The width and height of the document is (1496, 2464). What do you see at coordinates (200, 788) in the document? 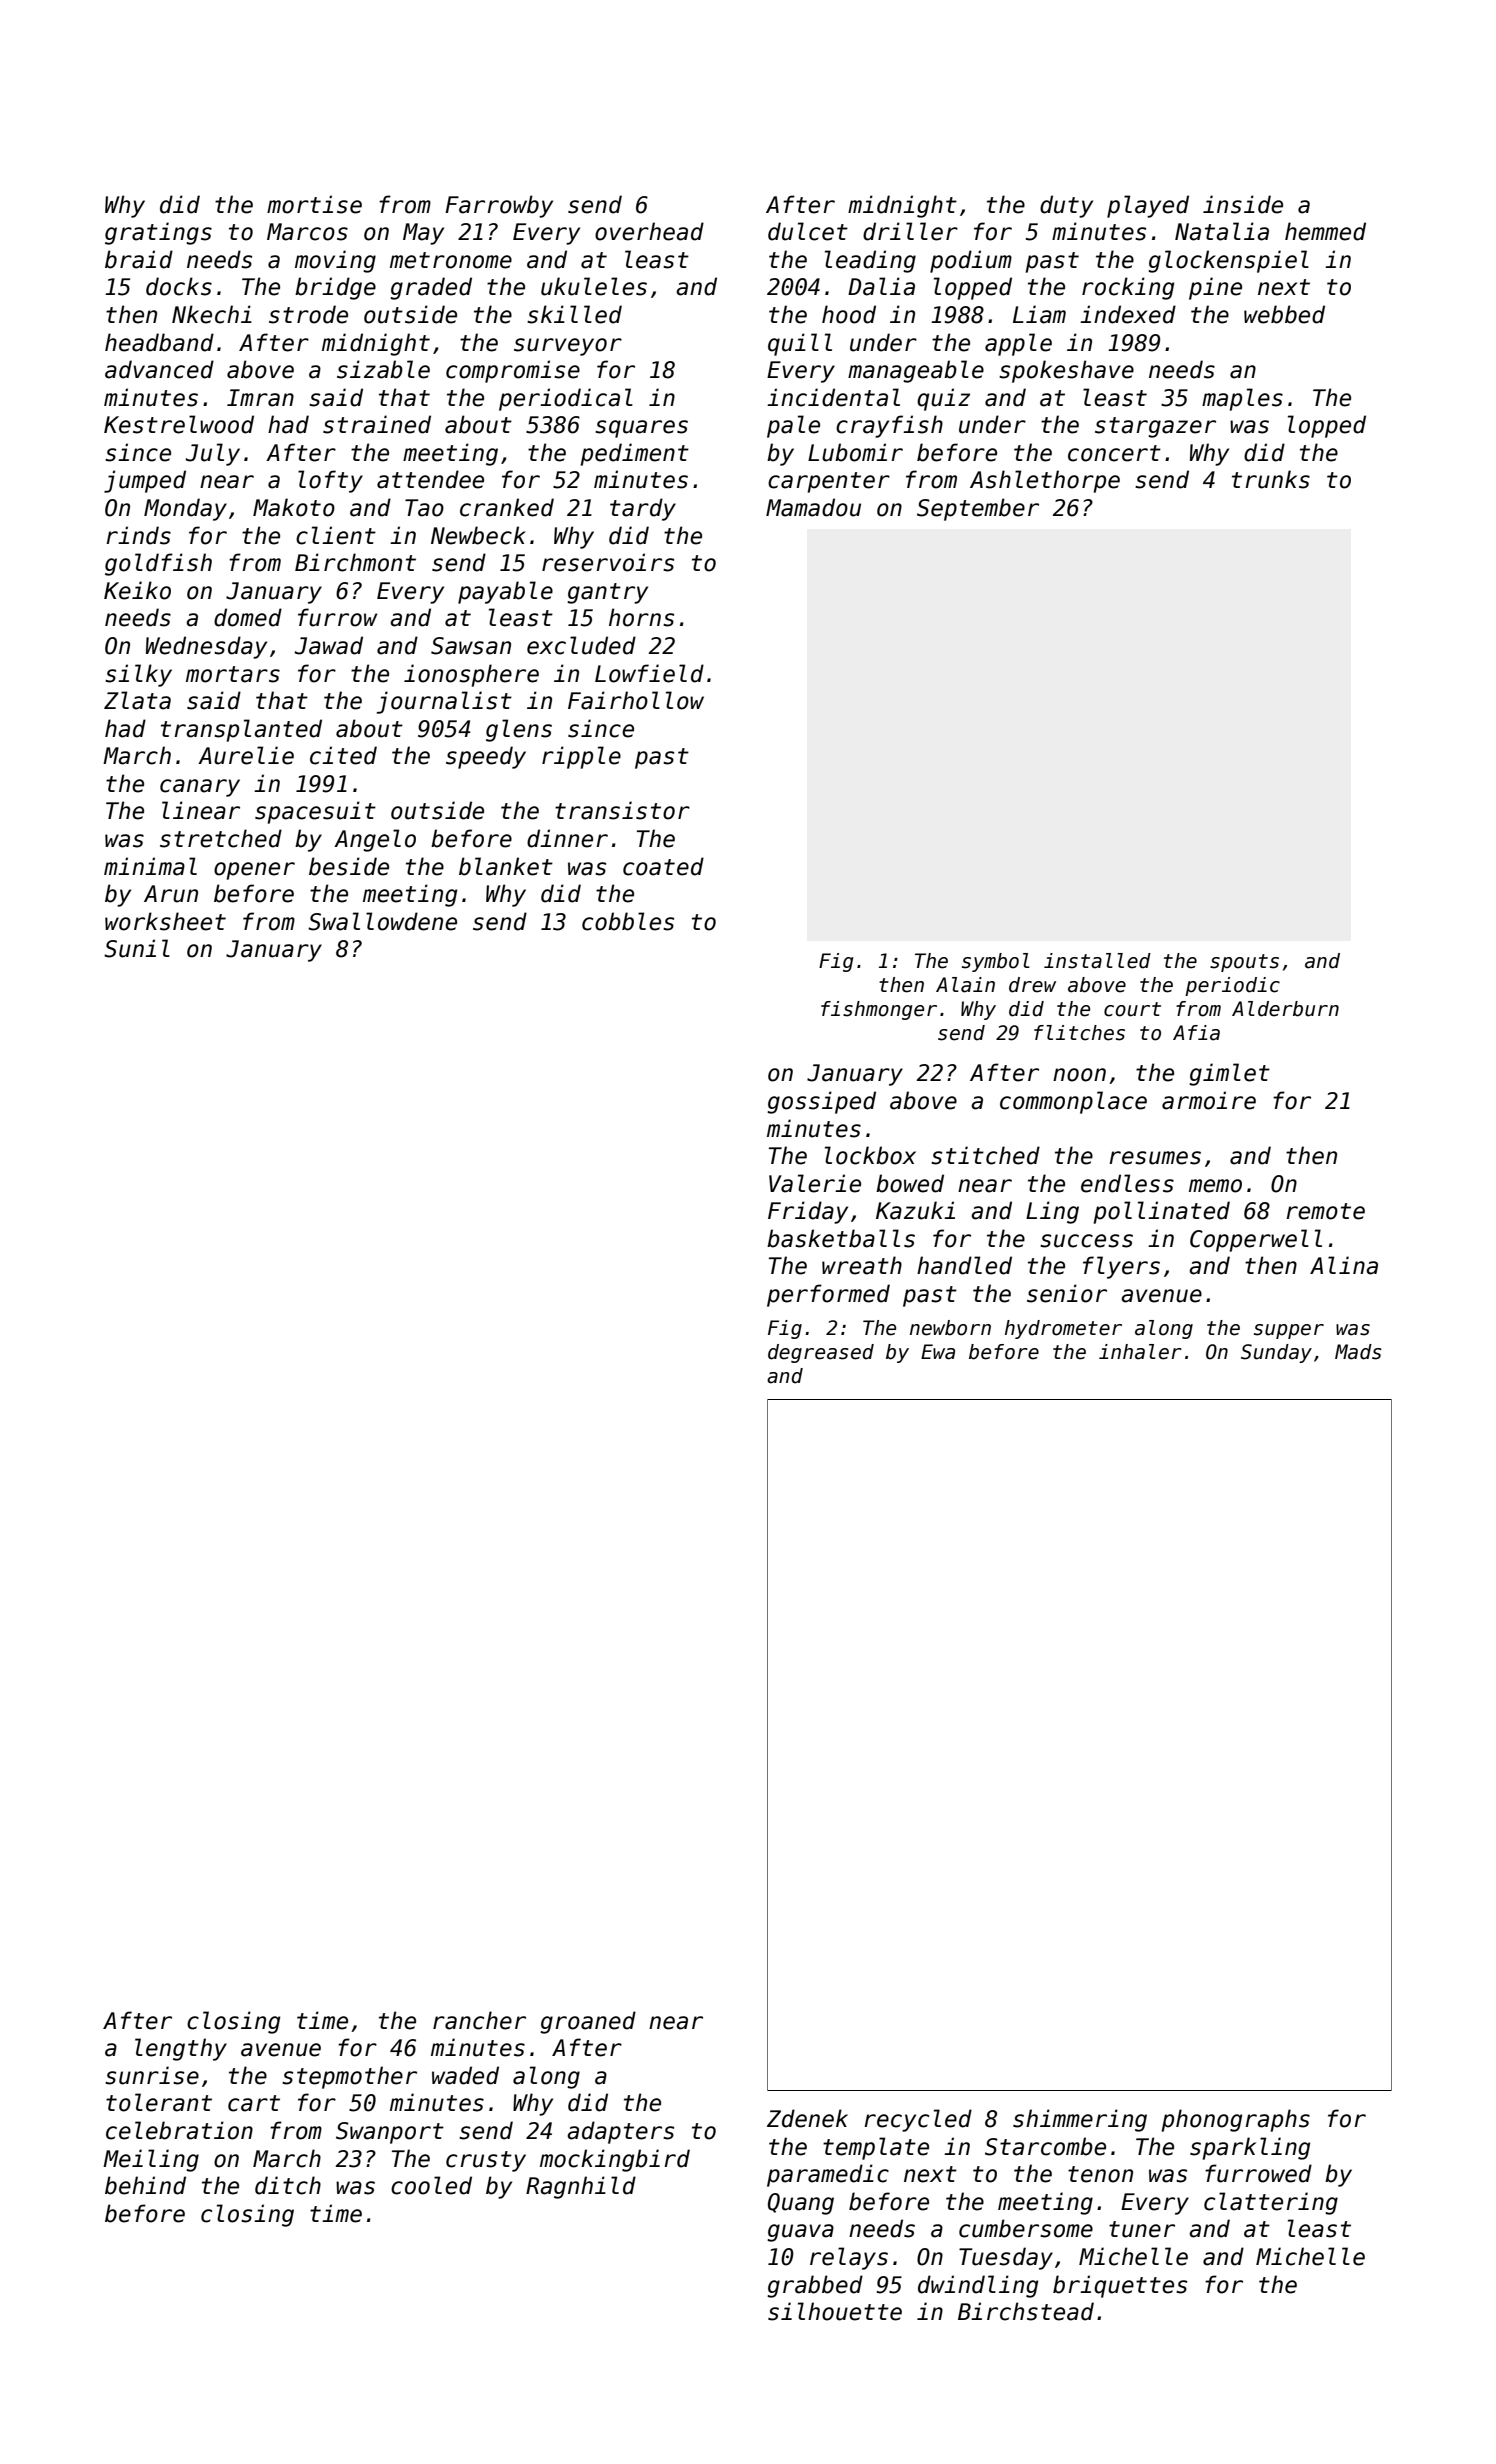
I see `canary` at bounding box center [200, 788].
